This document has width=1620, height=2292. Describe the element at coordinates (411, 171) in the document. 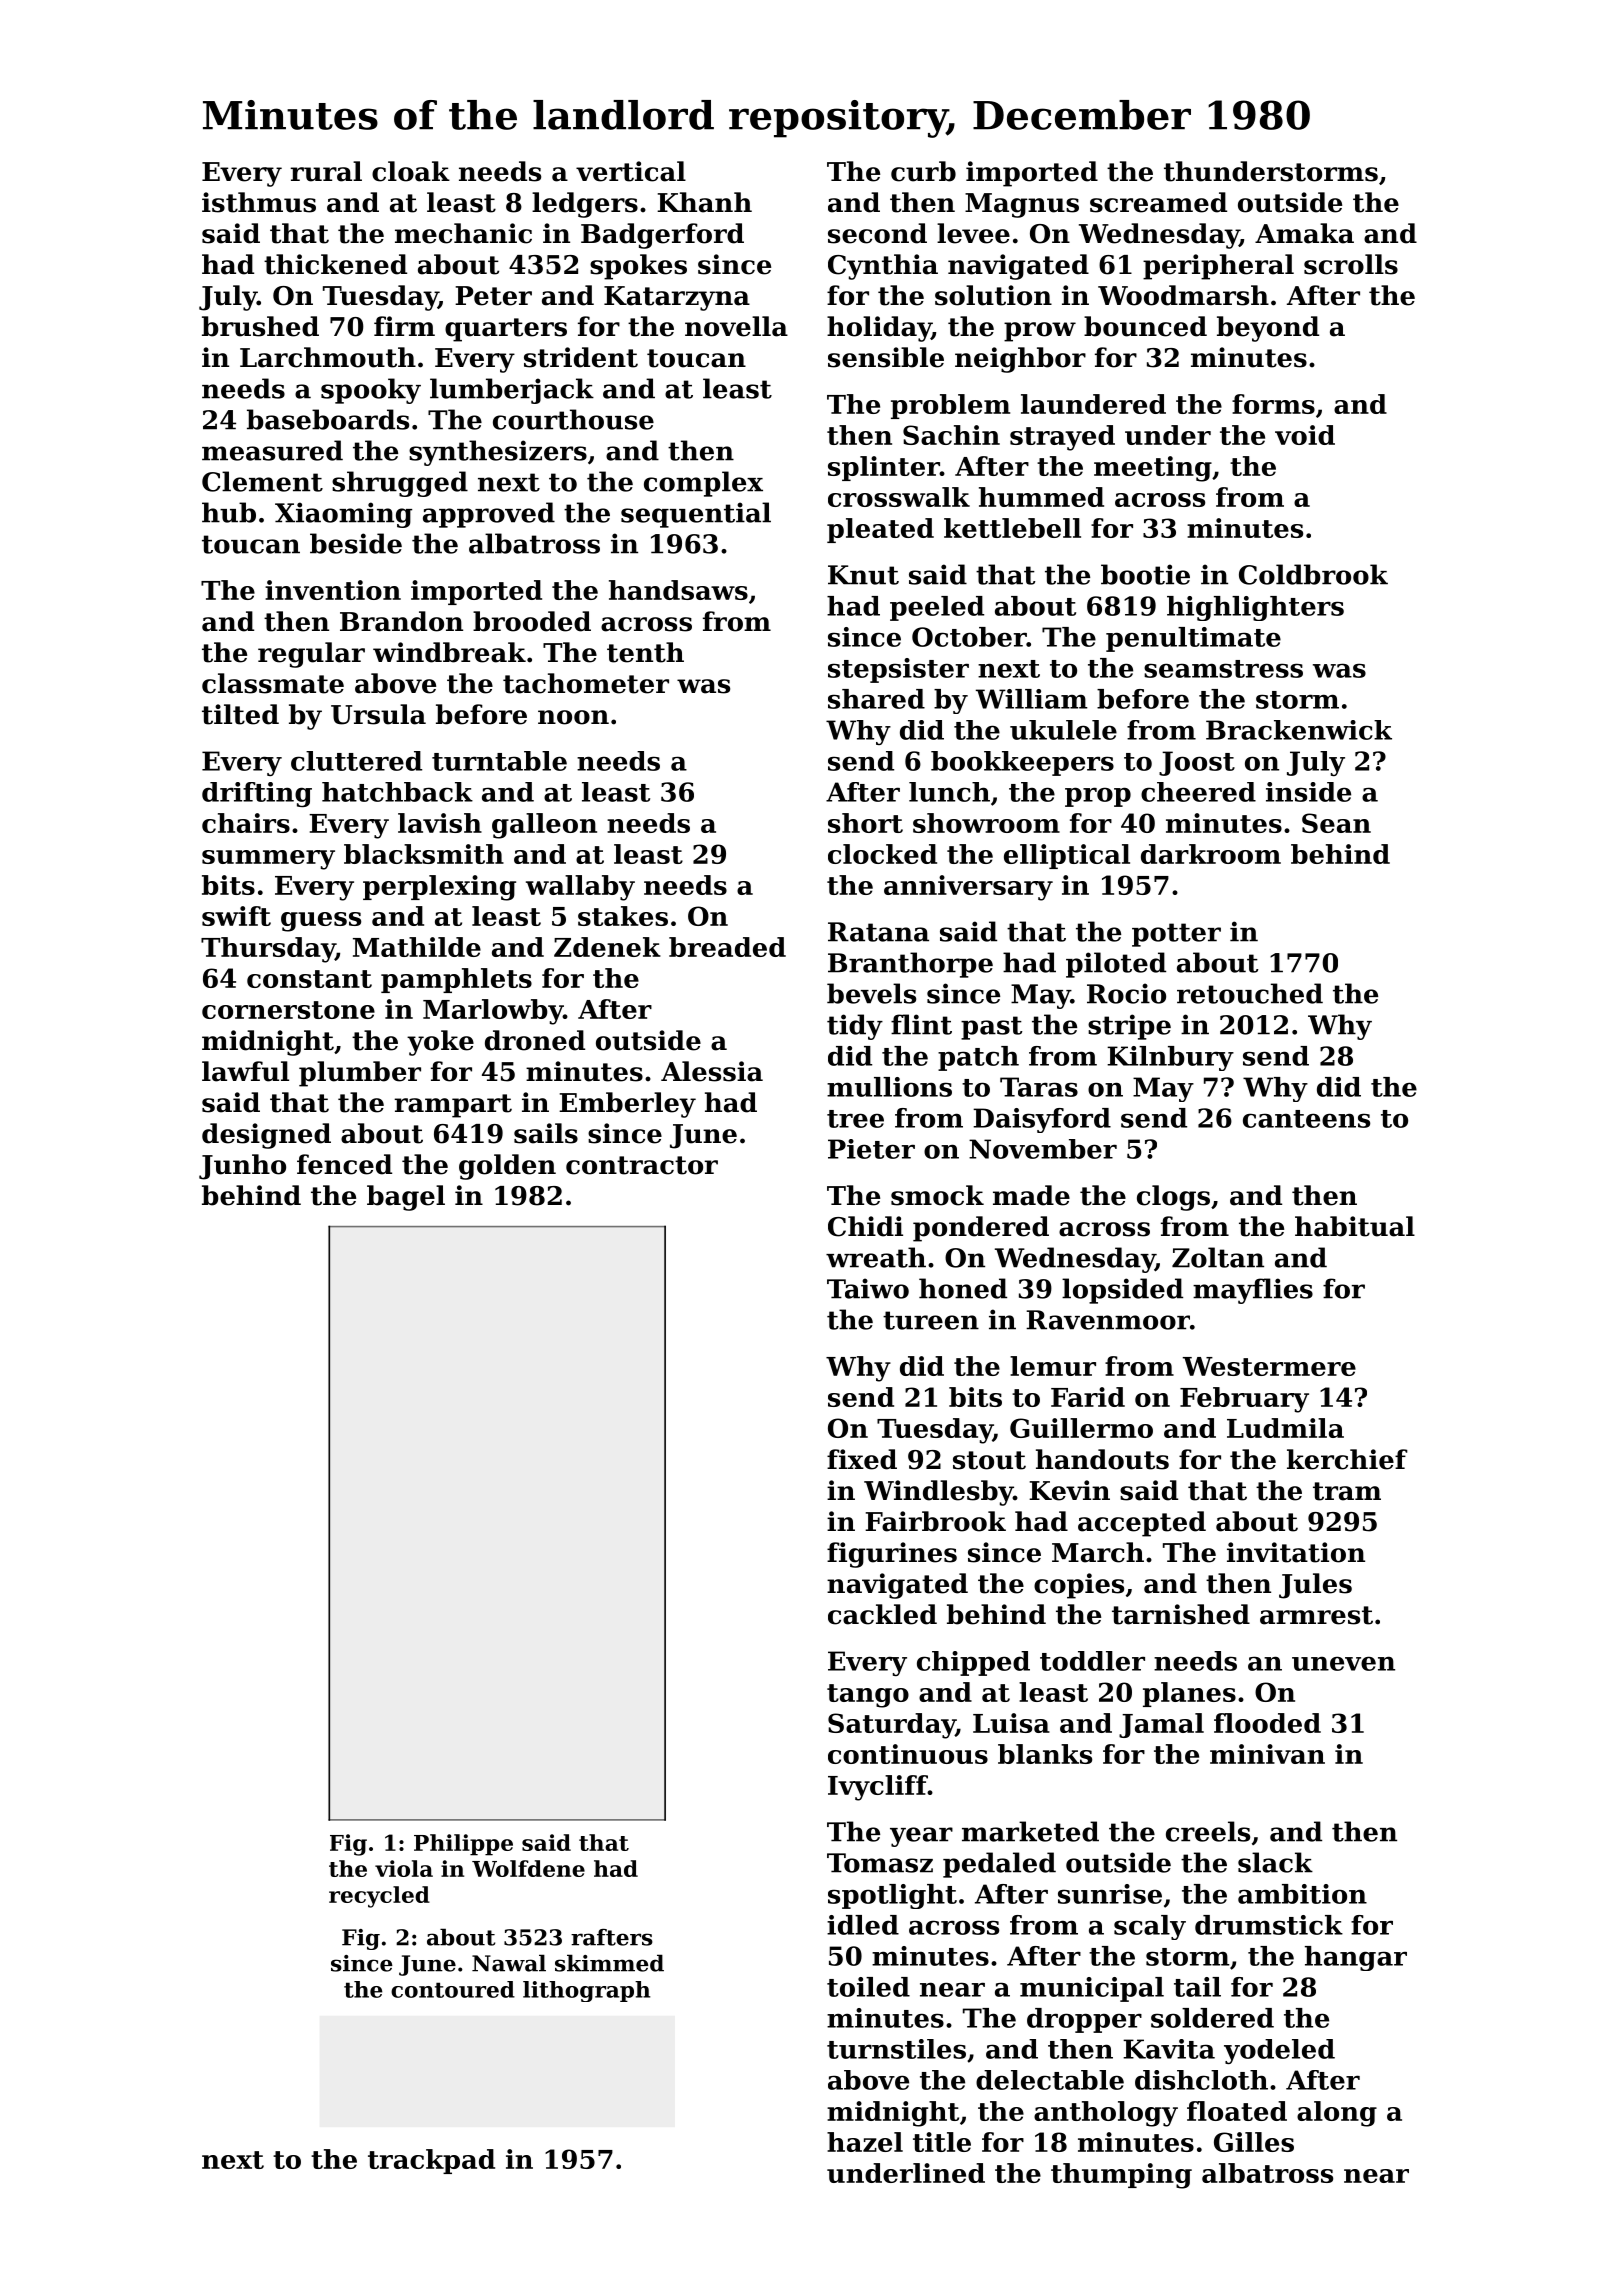

I see `cloak` at that location.
